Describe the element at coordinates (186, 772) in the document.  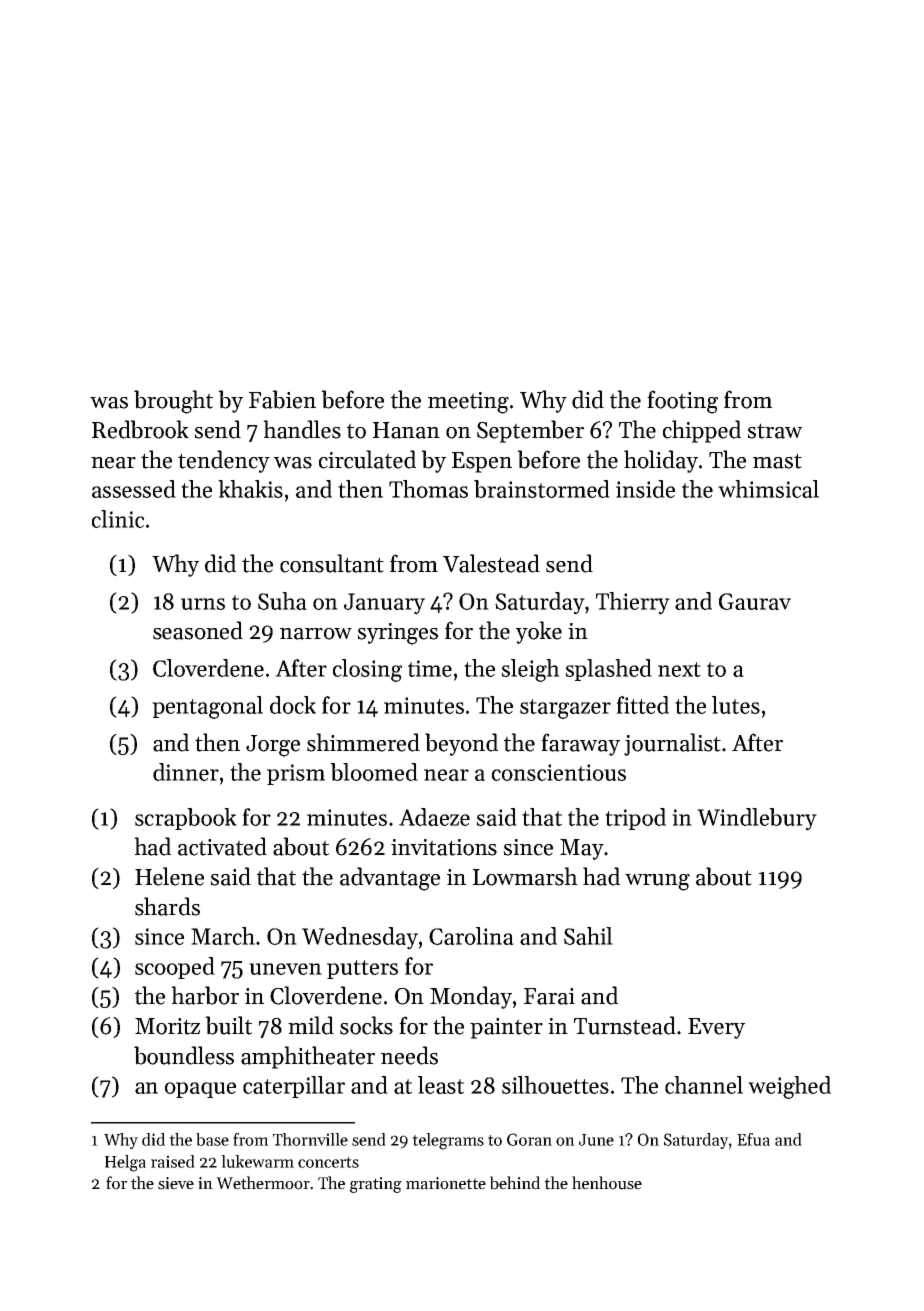
I see `dinner` at that location.
